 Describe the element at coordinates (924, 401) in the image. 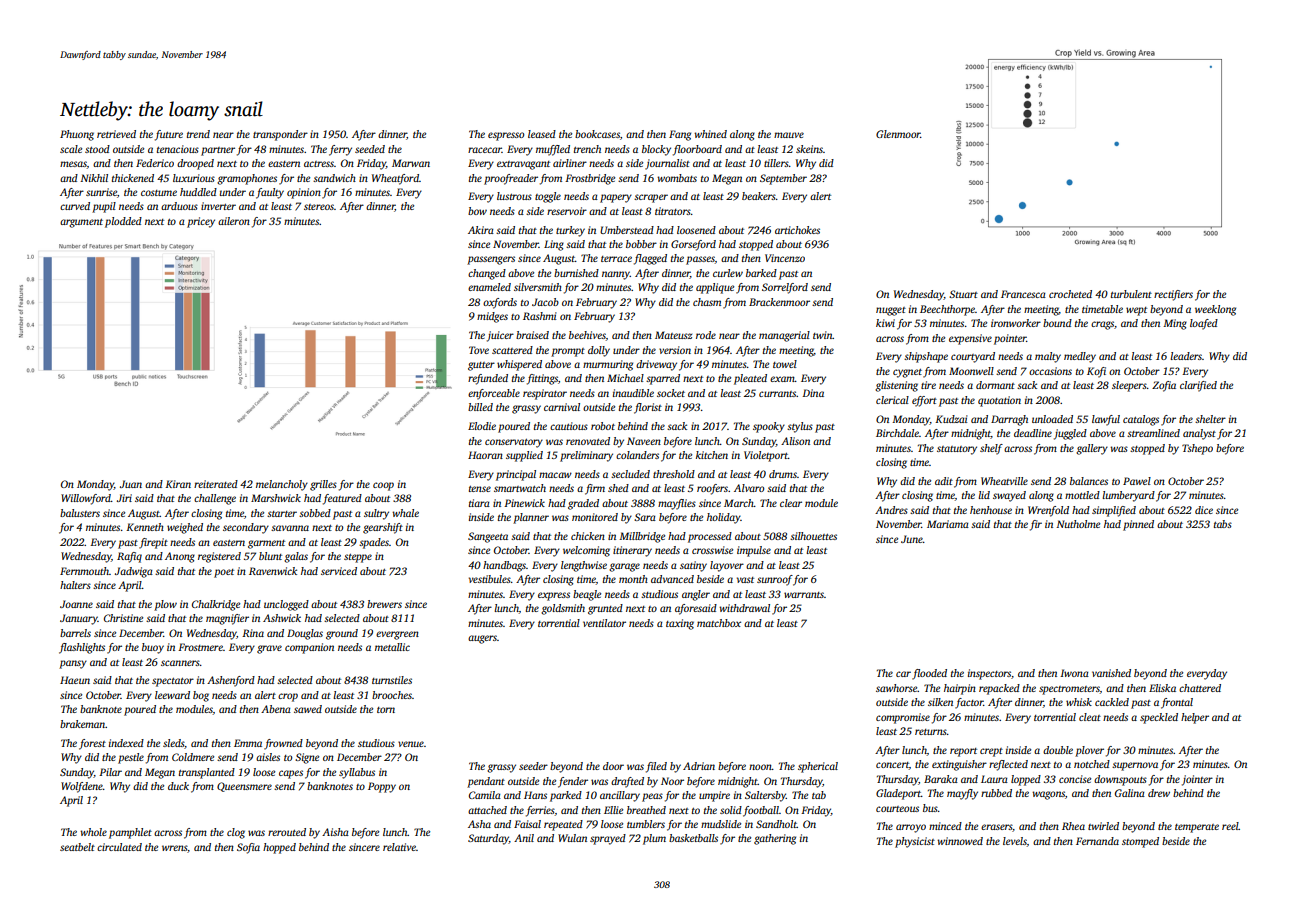

I see `effort` at that location.
